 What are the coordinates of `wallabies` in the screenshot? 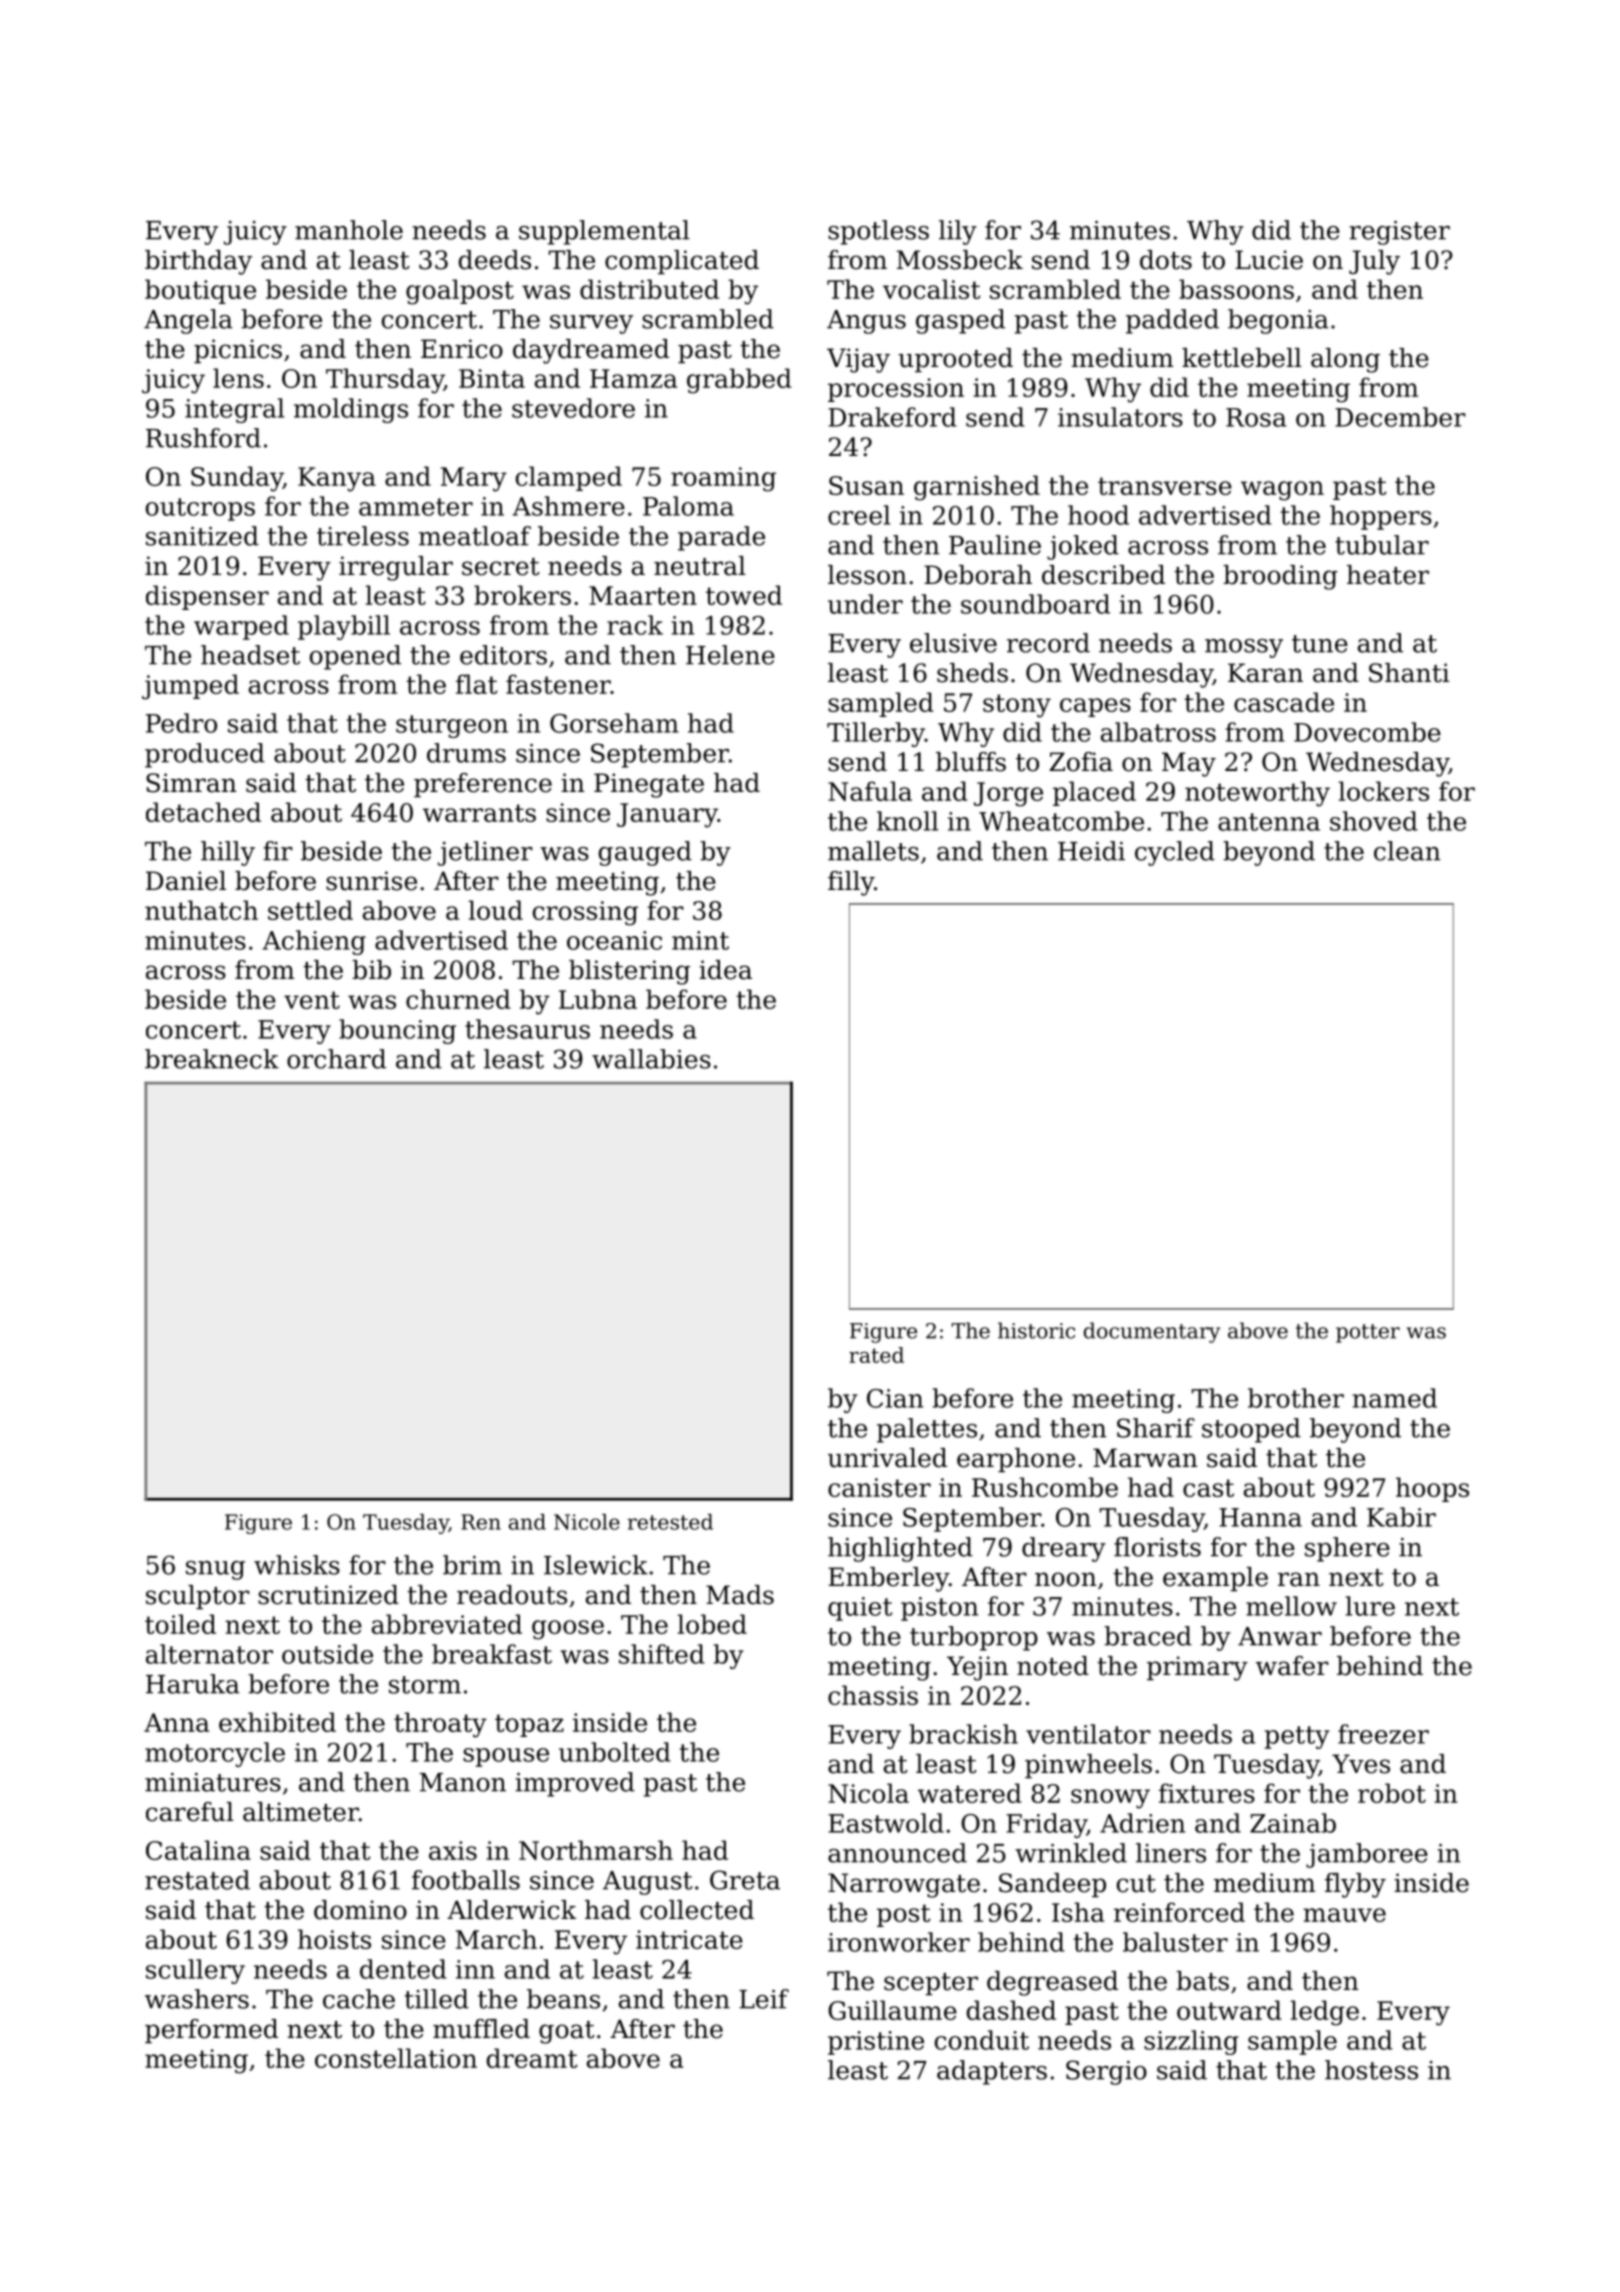 It's located at (651, 1059).
